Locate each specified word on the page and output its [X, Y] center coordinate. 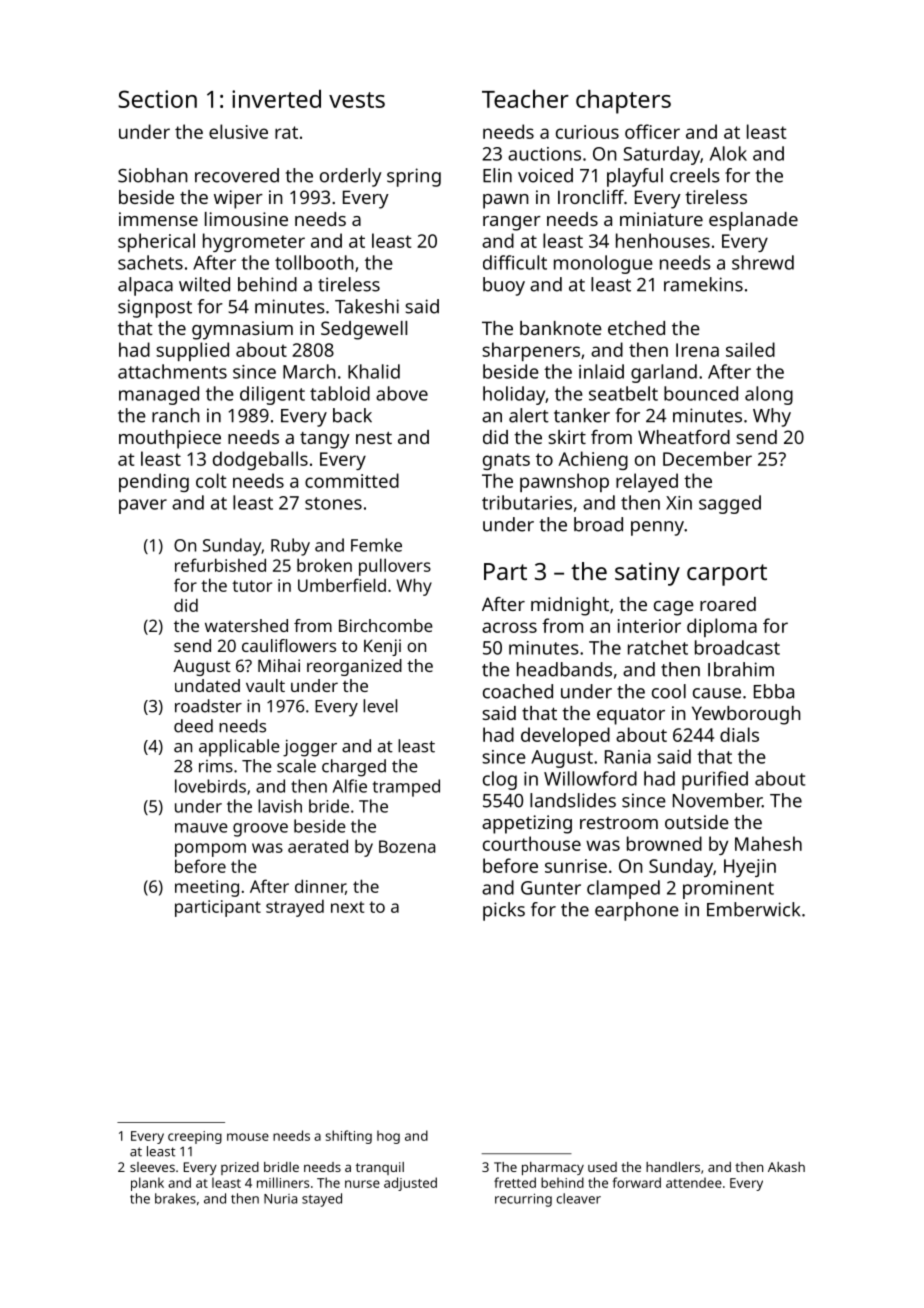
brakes [175, 1198]
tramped [406, 788]
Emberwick [753, 909]
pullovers [395, 567]
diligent [272, 395]
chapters [623, 102]
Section [157, 99]
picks [504, 911]
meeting [207, 888]
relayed [647, 482]
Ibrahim [741, 669]
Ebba [774, 691]
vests [357, 100]
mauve [201, 828]
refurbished [220, 565]
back [352, 415]
